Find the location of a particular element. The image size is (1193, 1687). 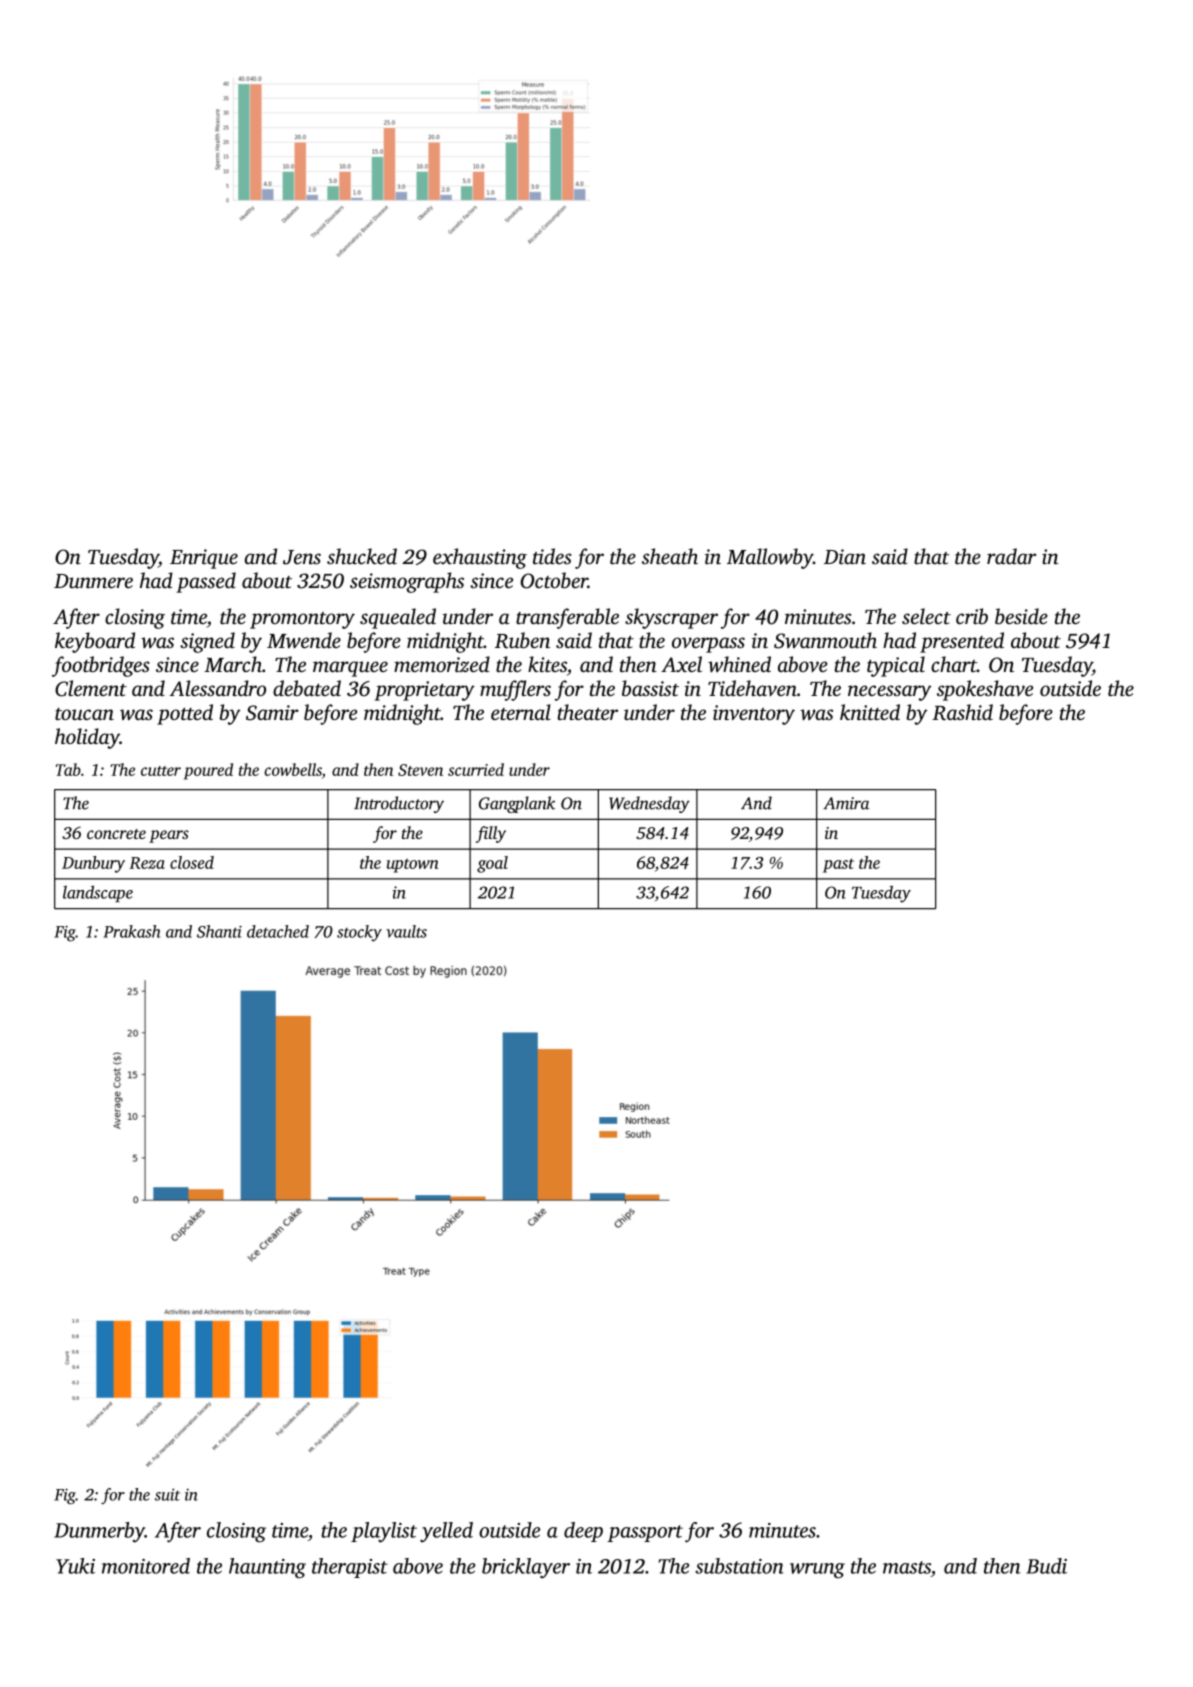

passport is located at coordinates (645, 1533).
